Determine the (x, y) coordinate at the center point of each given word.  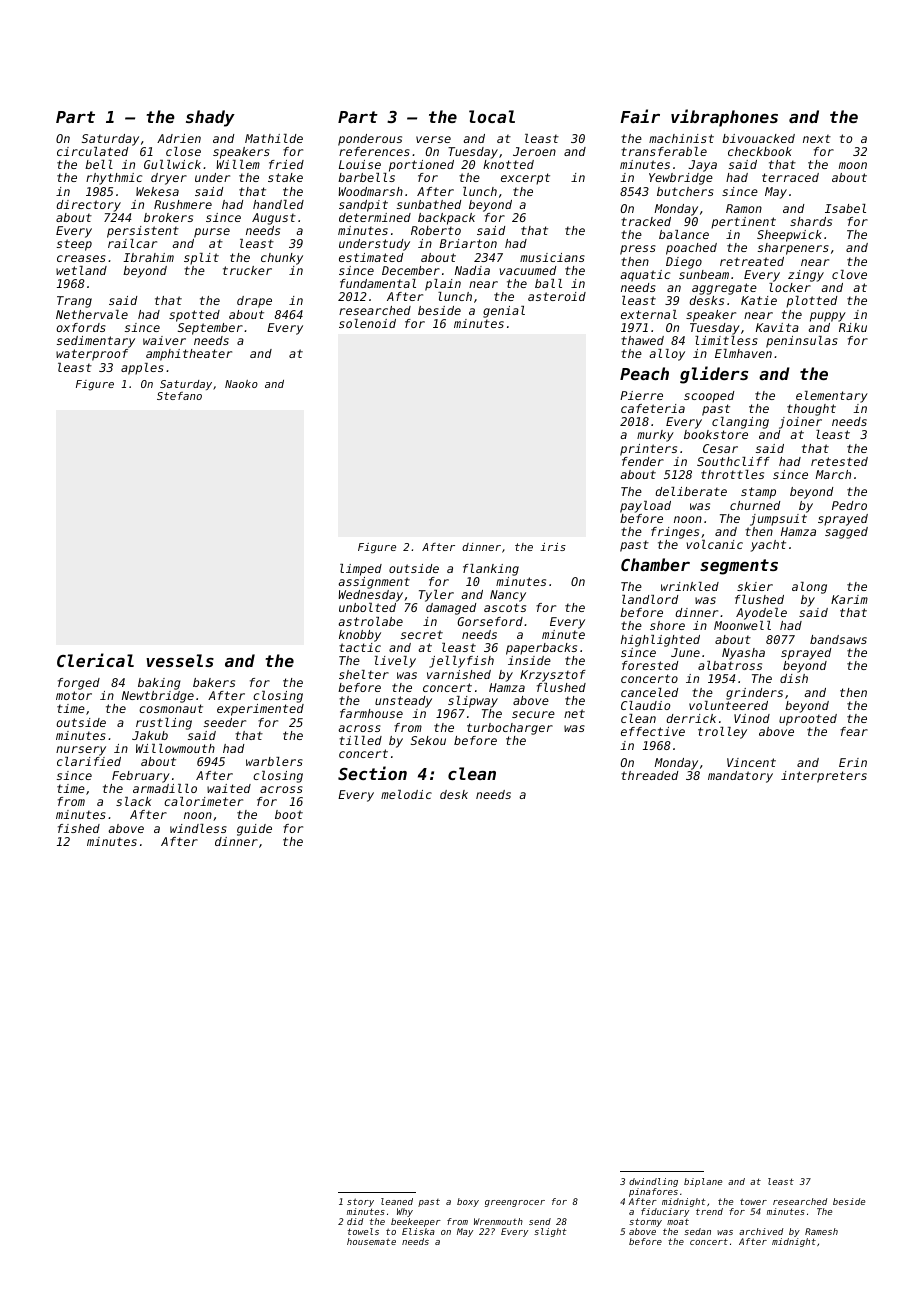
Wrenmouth (498, 1221)
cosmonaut (171, 708)
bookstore (716, 434)
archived (761, 1231)
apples (142, 369)
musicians (552, 257)
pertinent (743, 223)
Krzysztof (553, 676)
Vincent (751, 762)
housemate (371, 1241)
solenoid (367, 323)
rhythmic (114, 179)
